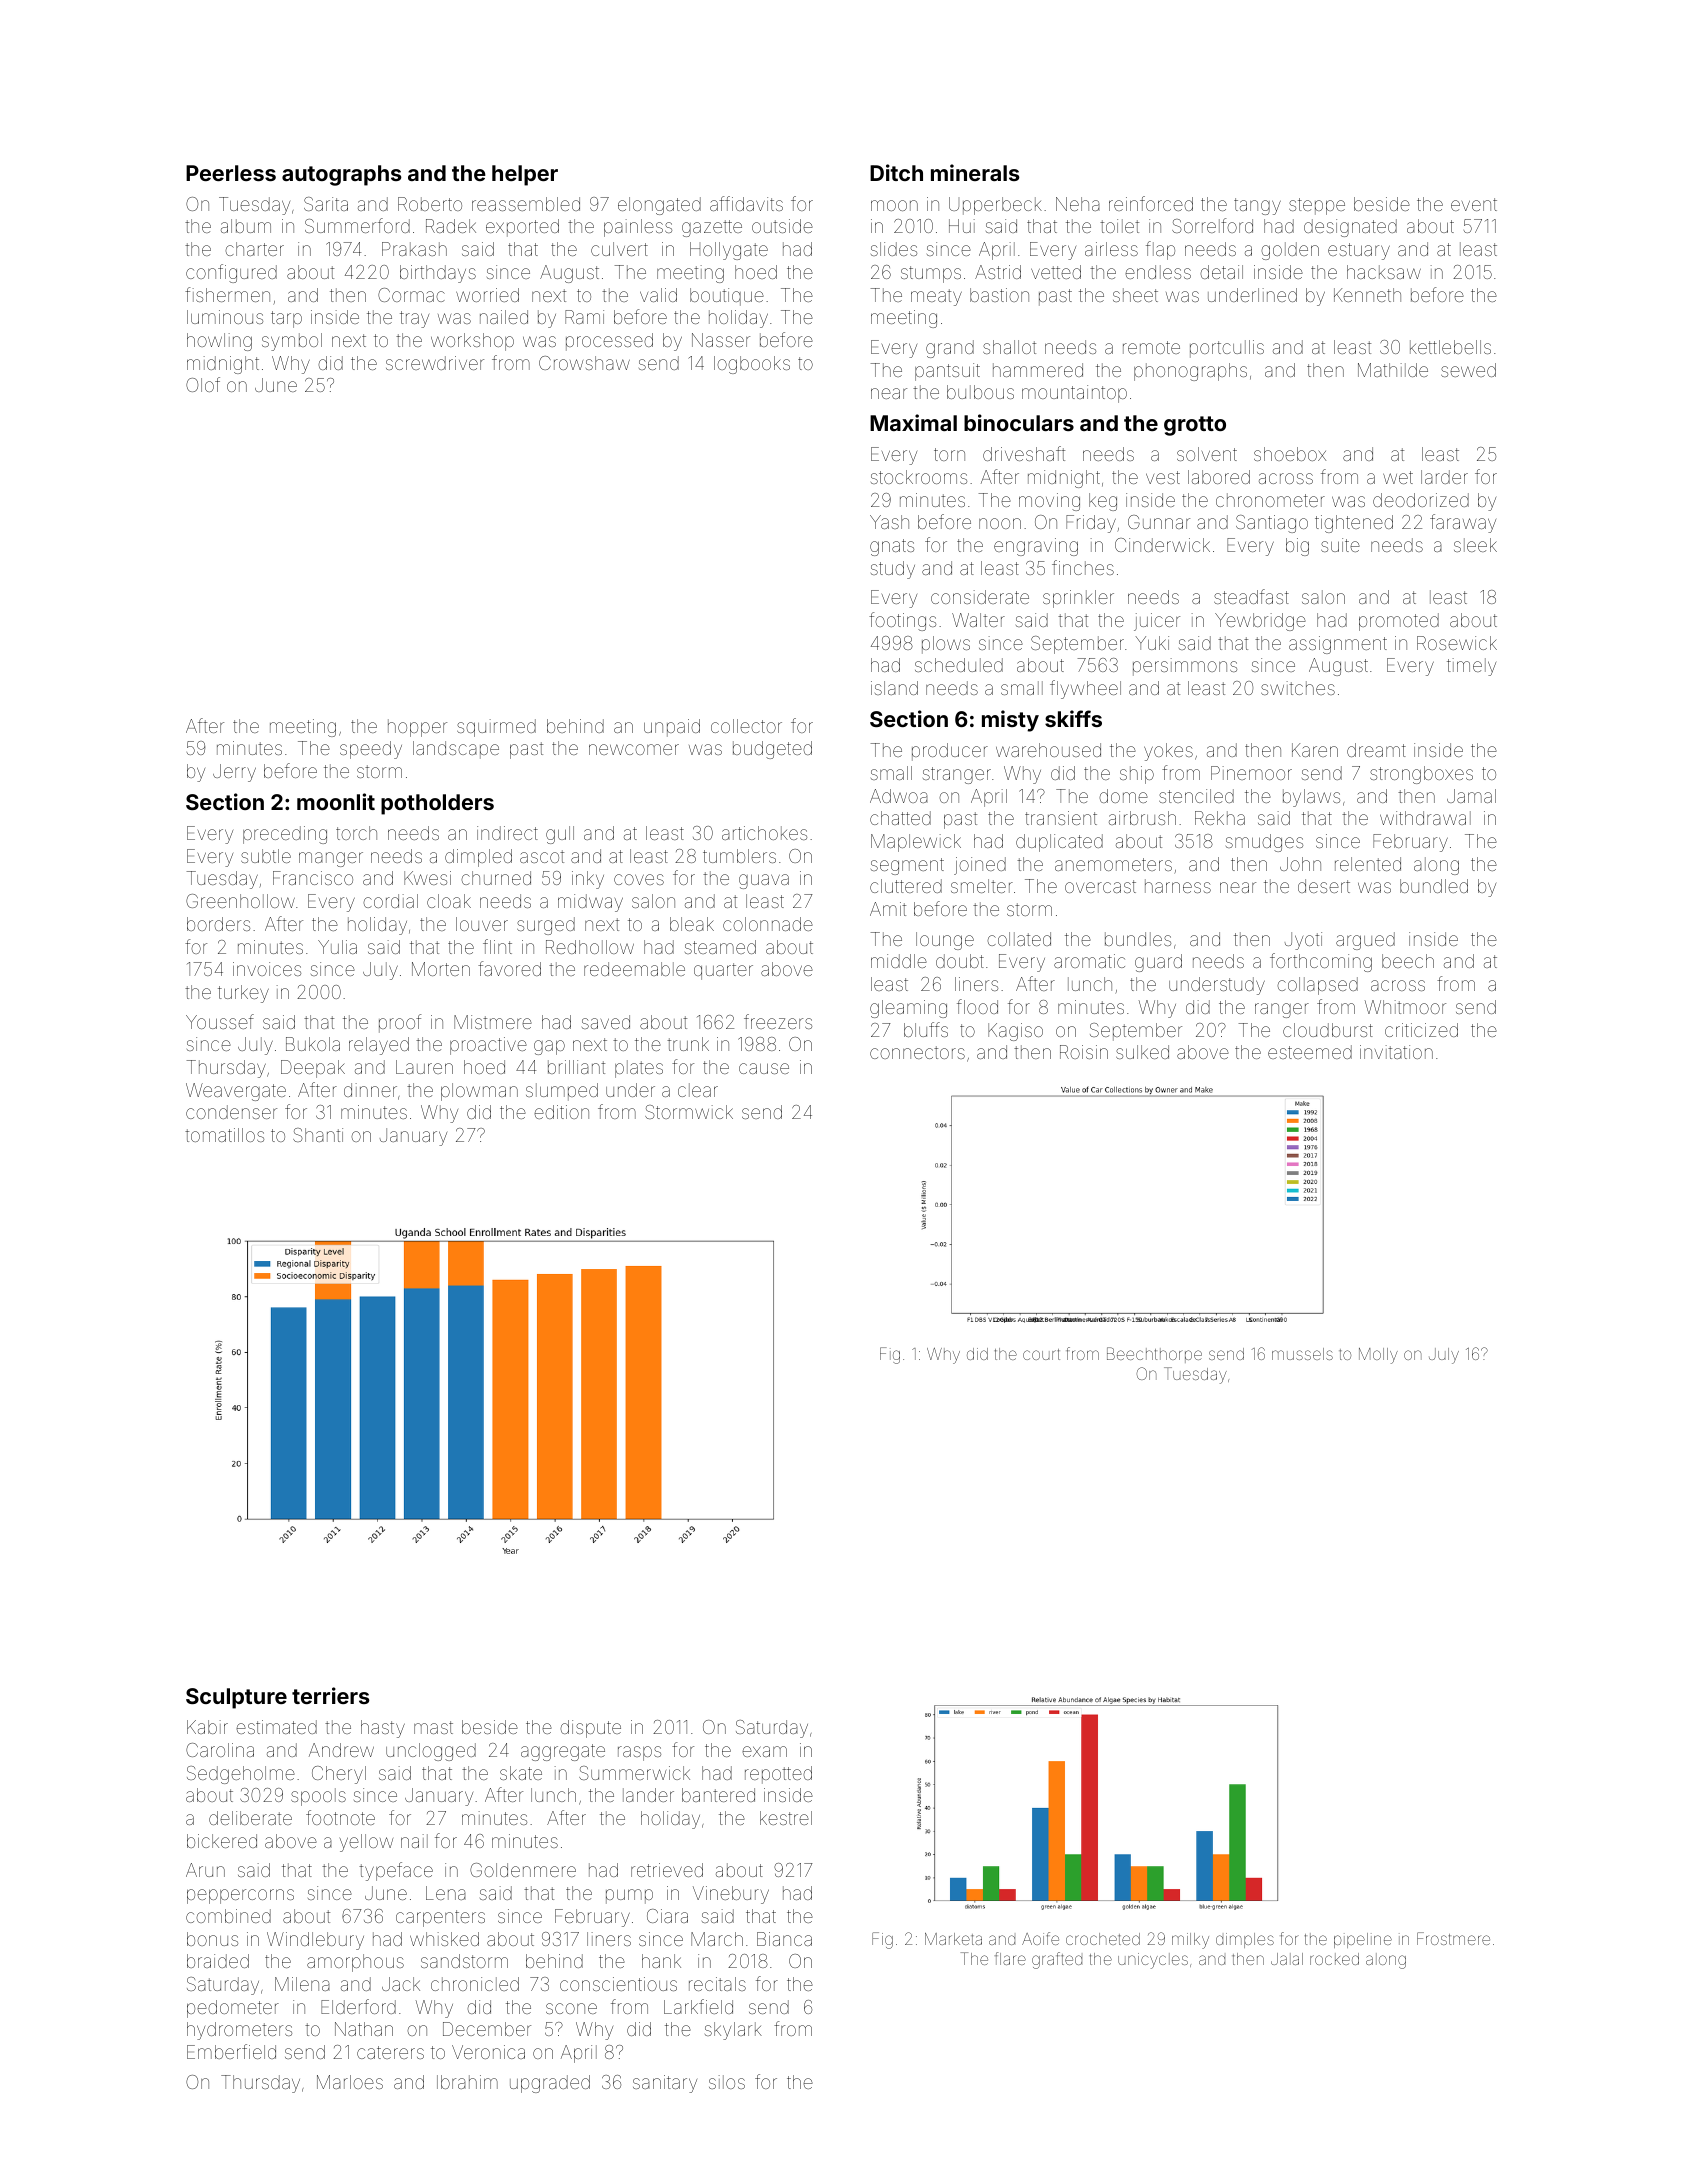 The width and height of the screenshot is (1683, 2178). Describe the element at coordinates (218, 924) in the screenshot. I see `borders` at that location.
